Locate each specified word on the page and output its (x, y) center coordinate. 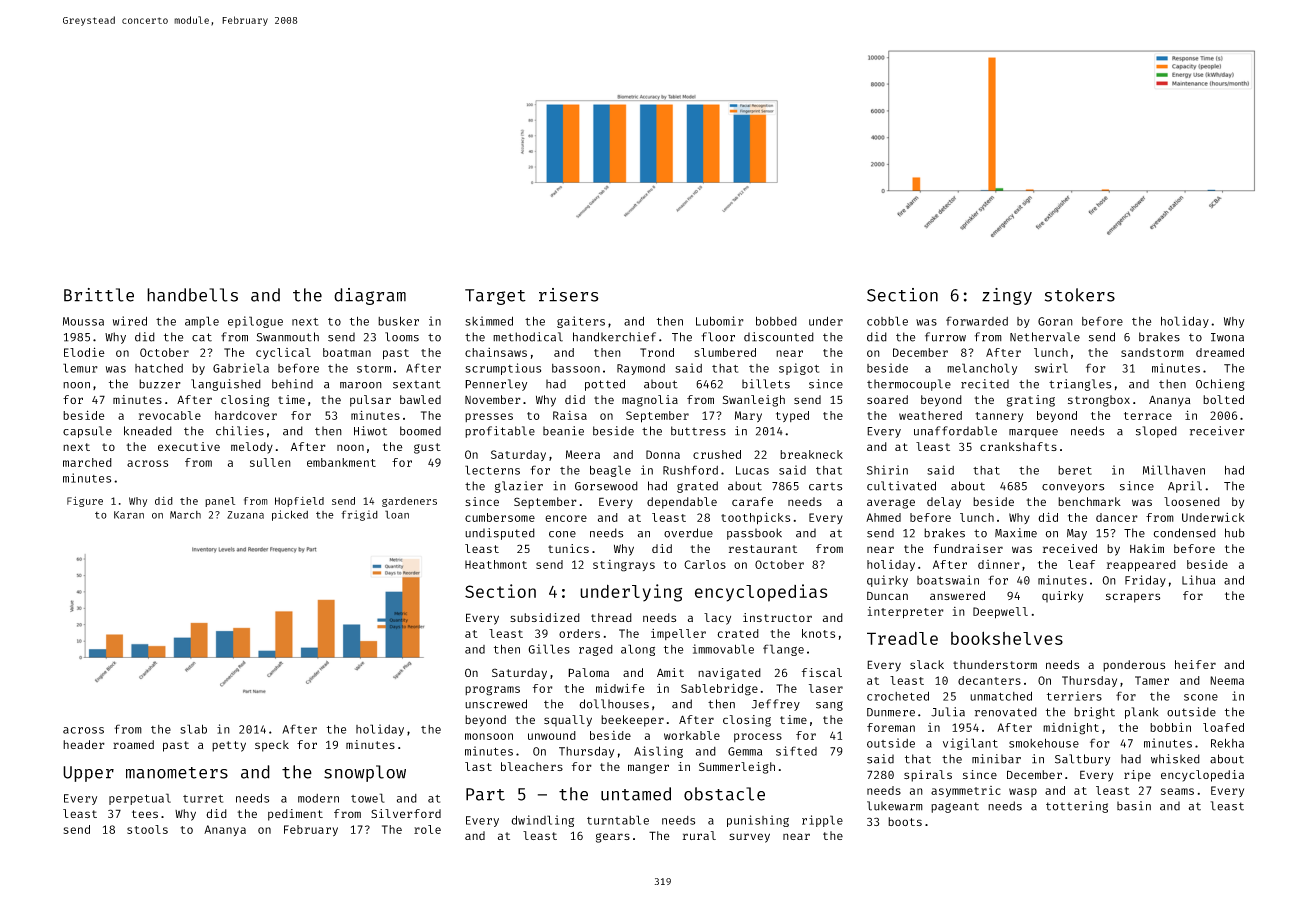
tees (145, 814)
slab (193, 729)
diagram (370, 296)
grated (697, 487)
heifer (1195, 664)
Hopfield (299, 502)
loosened (1192, 501)
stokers (1080, 295)
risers (569, 295)
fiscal (822, 672)
